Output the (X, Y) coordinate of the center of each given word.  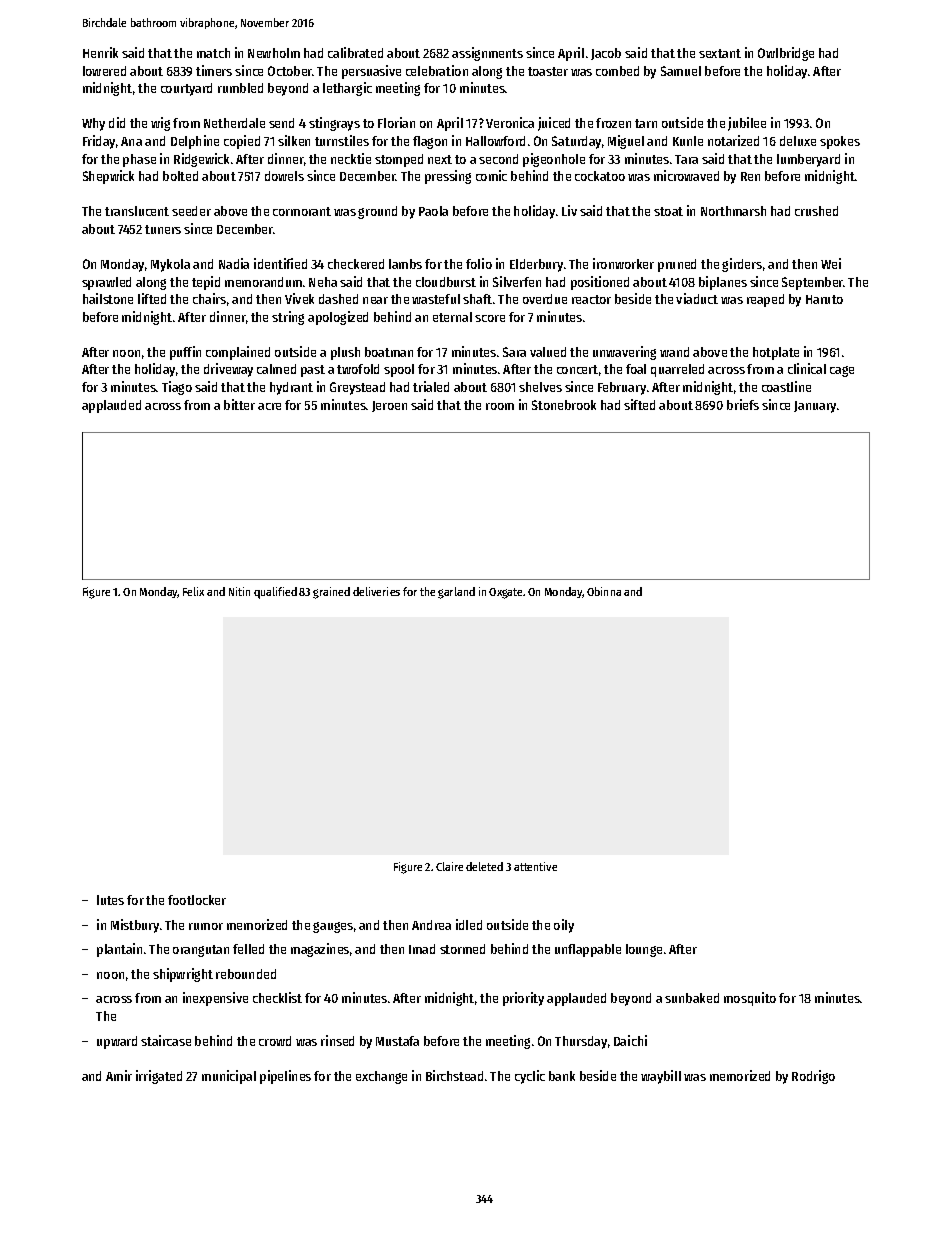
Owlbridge (786, 54)
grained (331, 593)
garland (456, 593)
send (281, 123)
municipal (229, 1077)
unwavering (624, 353)
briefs (743, 404)
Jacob (606, 54)
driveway (228, 370)
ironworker (623, 263)
